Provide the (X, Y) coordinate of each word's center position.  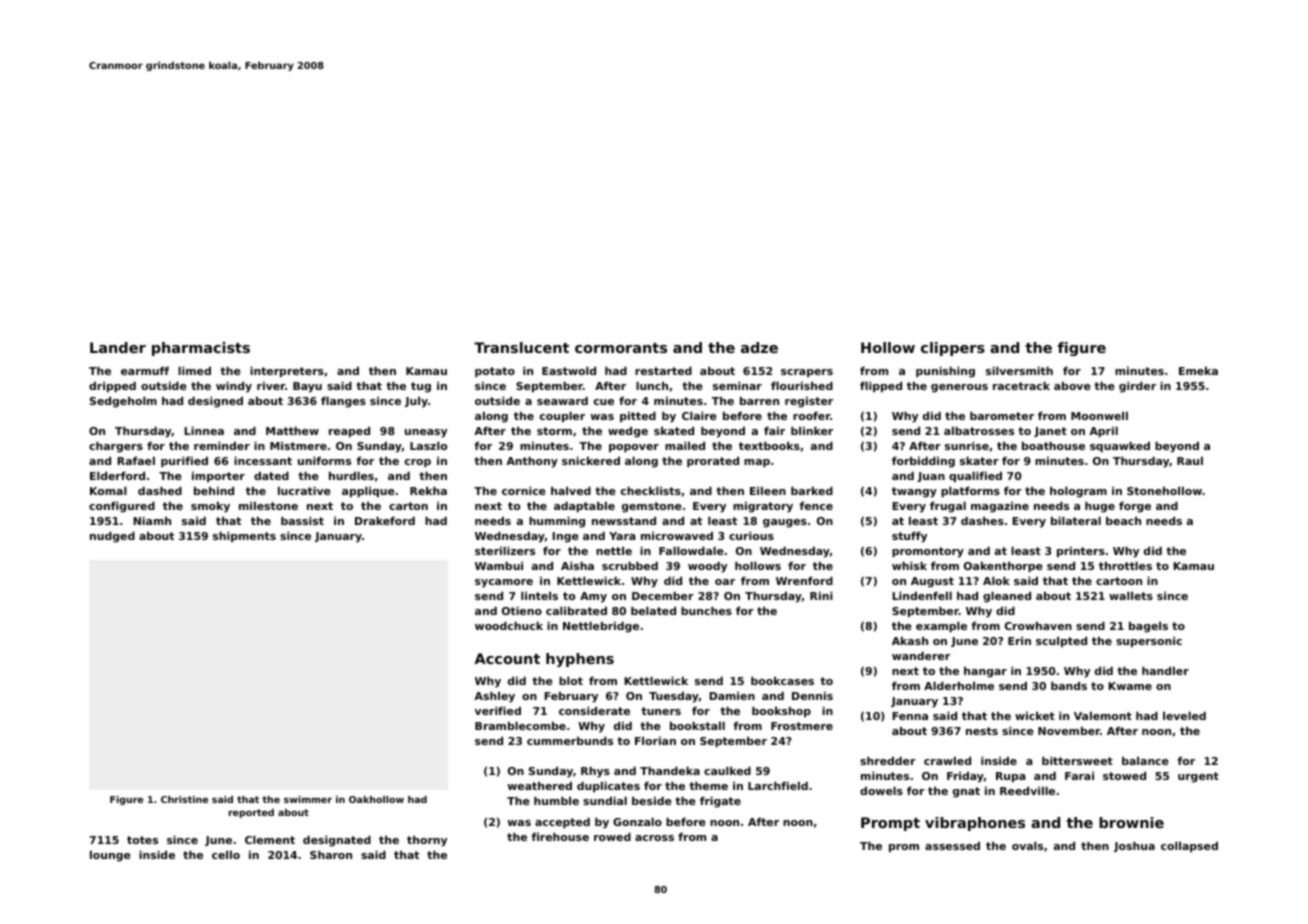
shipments (244, 537)
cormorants (621, 348)
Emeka (1198, 370)
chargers (116, 447)
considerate (594, 710)
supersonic (1149, 642)
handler (1165, 670)
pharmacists (201, 349)
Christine (184, 799)
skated (674, 430)
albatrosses (979, 430)
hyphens (580, 660)
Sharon (331, 854)
